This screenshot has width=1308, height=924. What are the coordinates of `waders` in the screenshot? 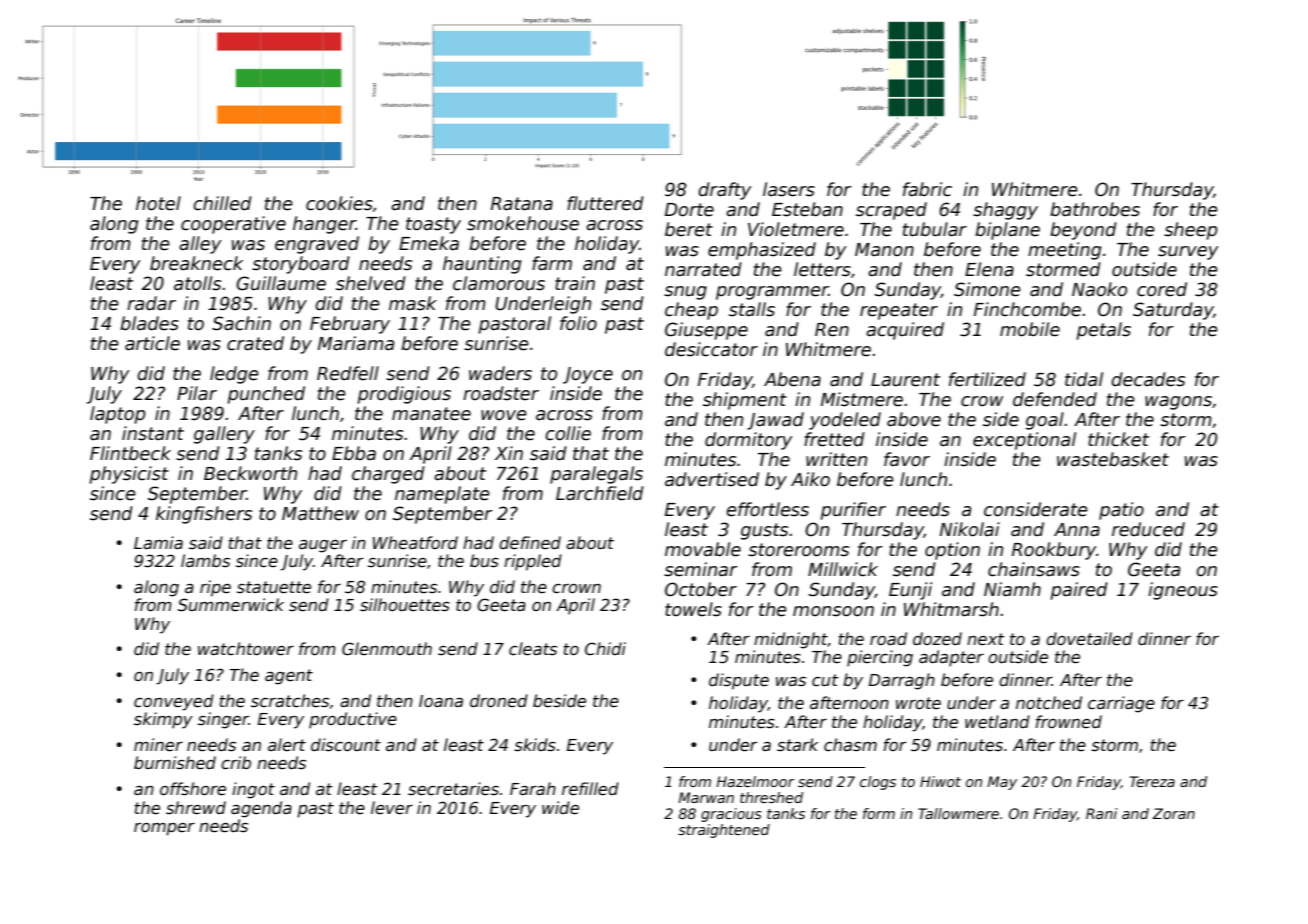 It's located at (500, 373).
